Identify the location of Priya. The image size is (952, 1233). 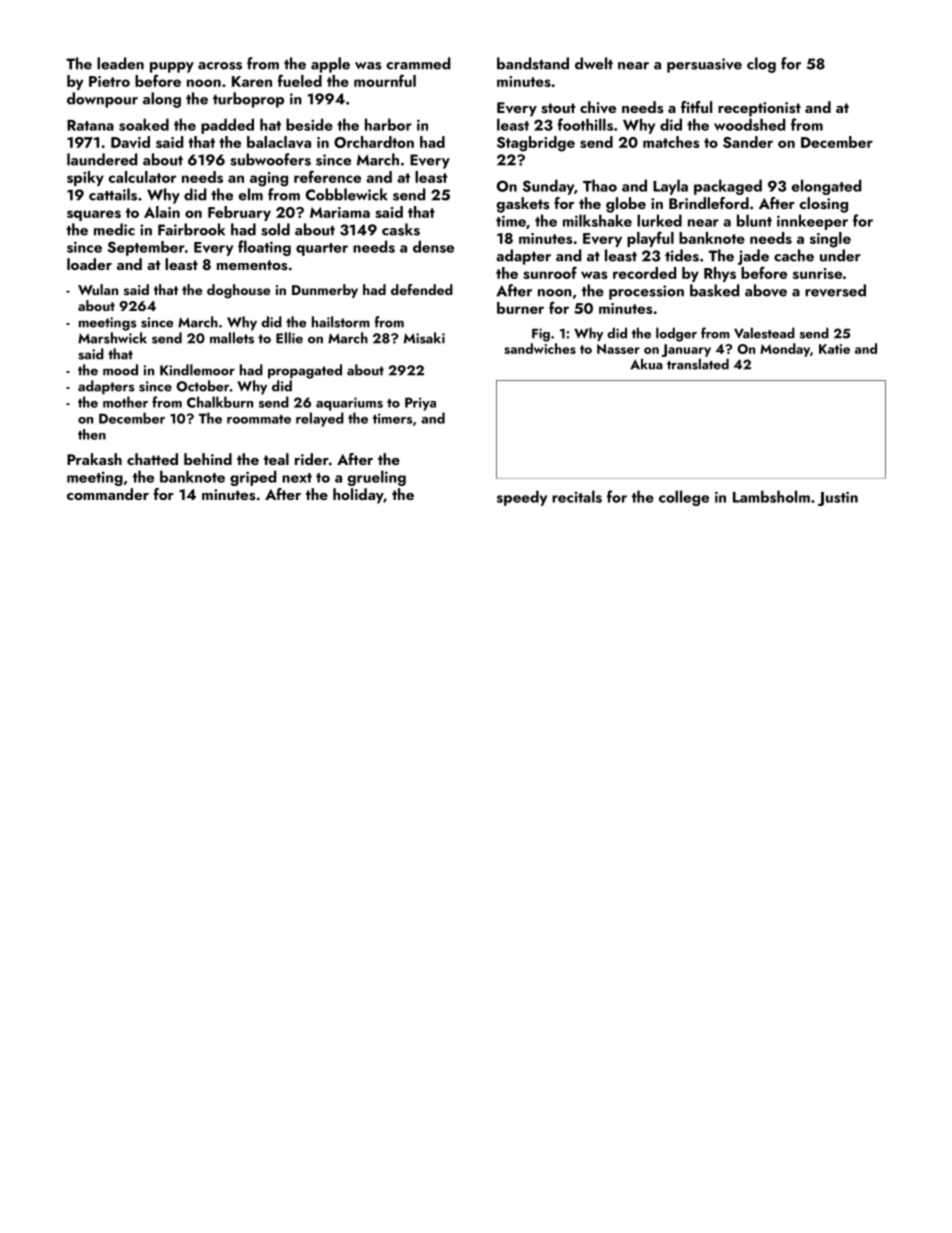
(420, 404).
